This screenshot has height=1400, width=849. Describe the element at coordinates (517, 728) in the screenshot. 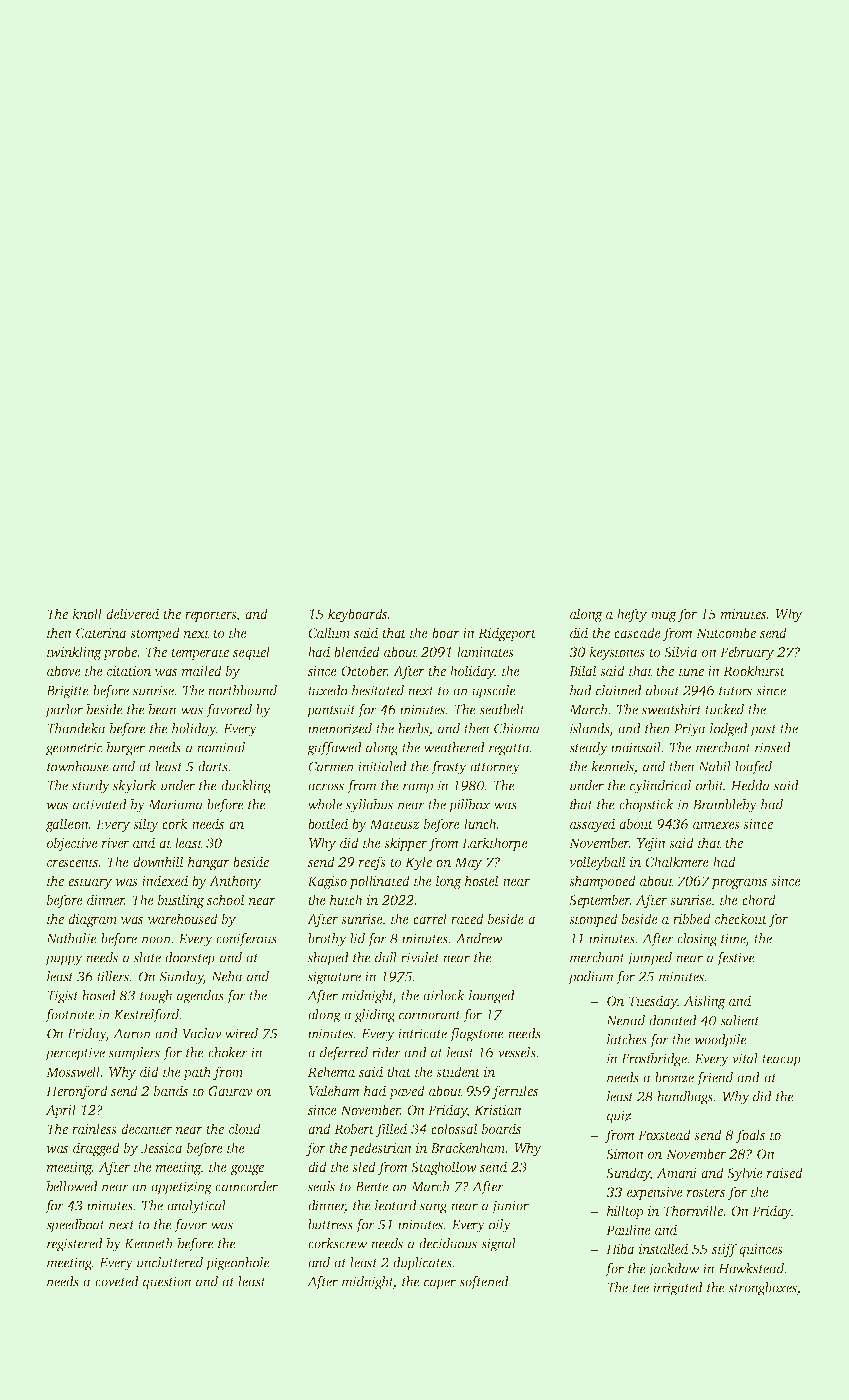

I see `Chioma` at that location.
